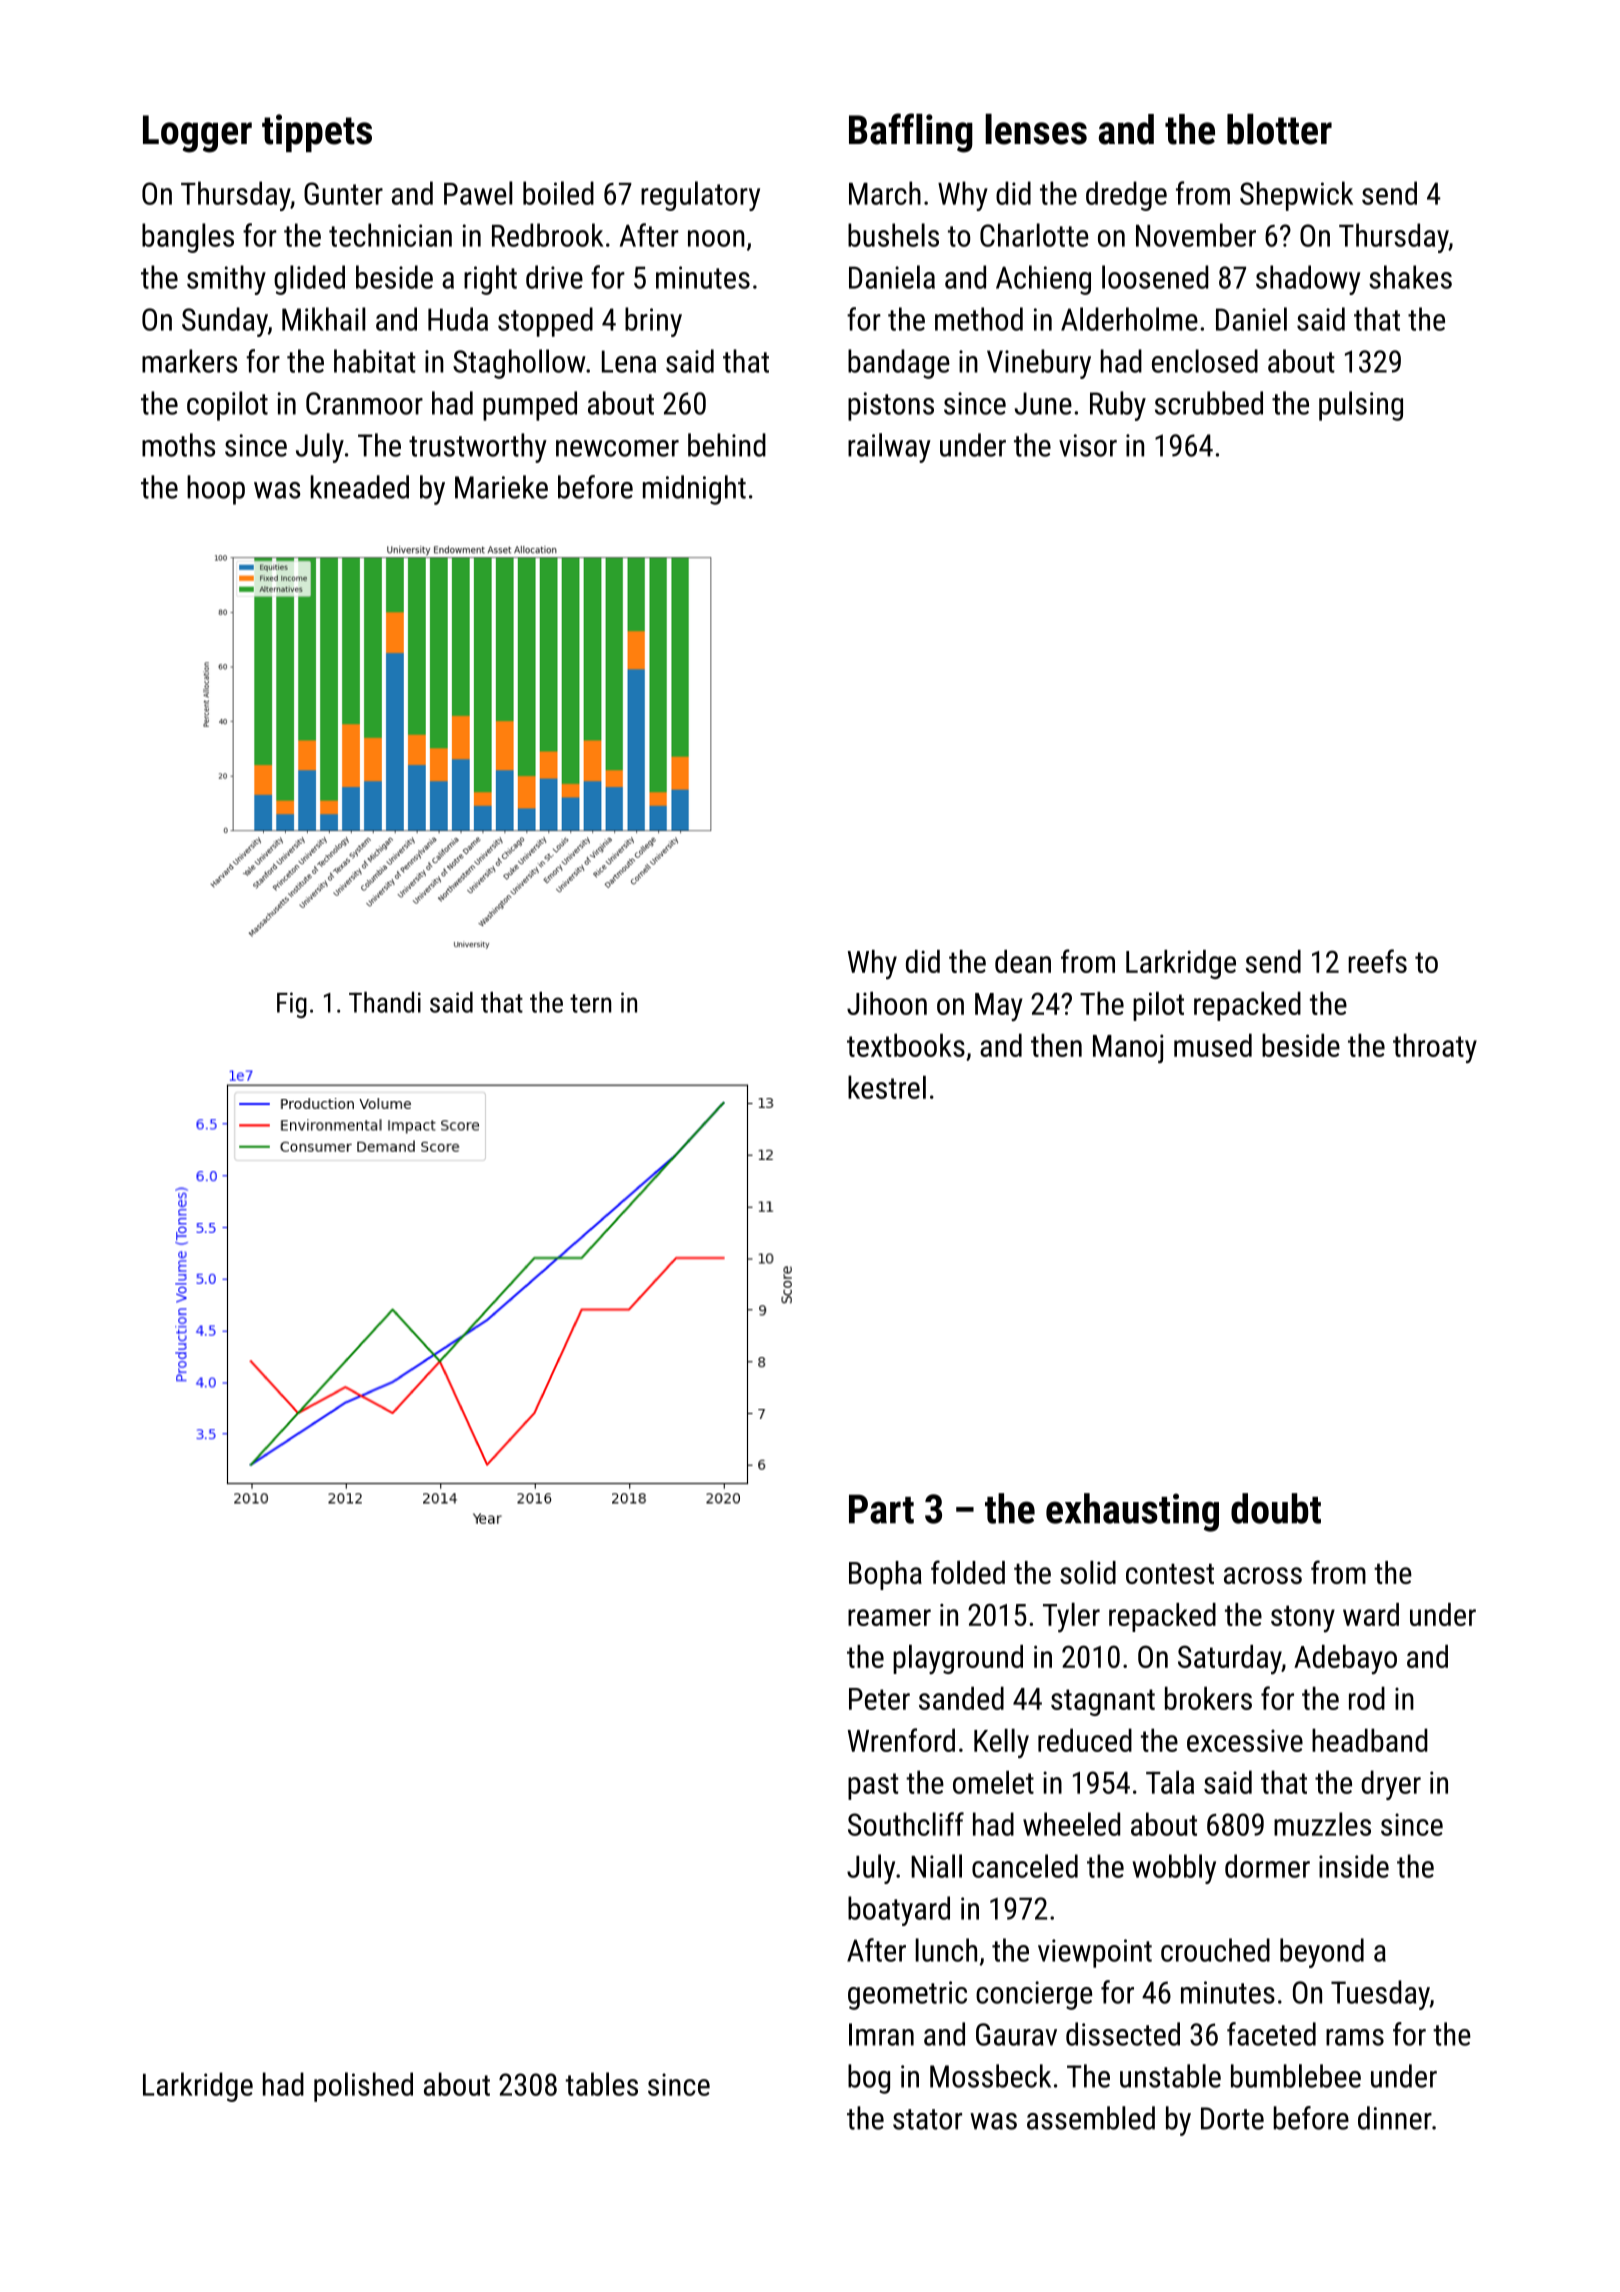 The image size is (1620, 2292). I want to click on blotter, so click(1279, 129).
